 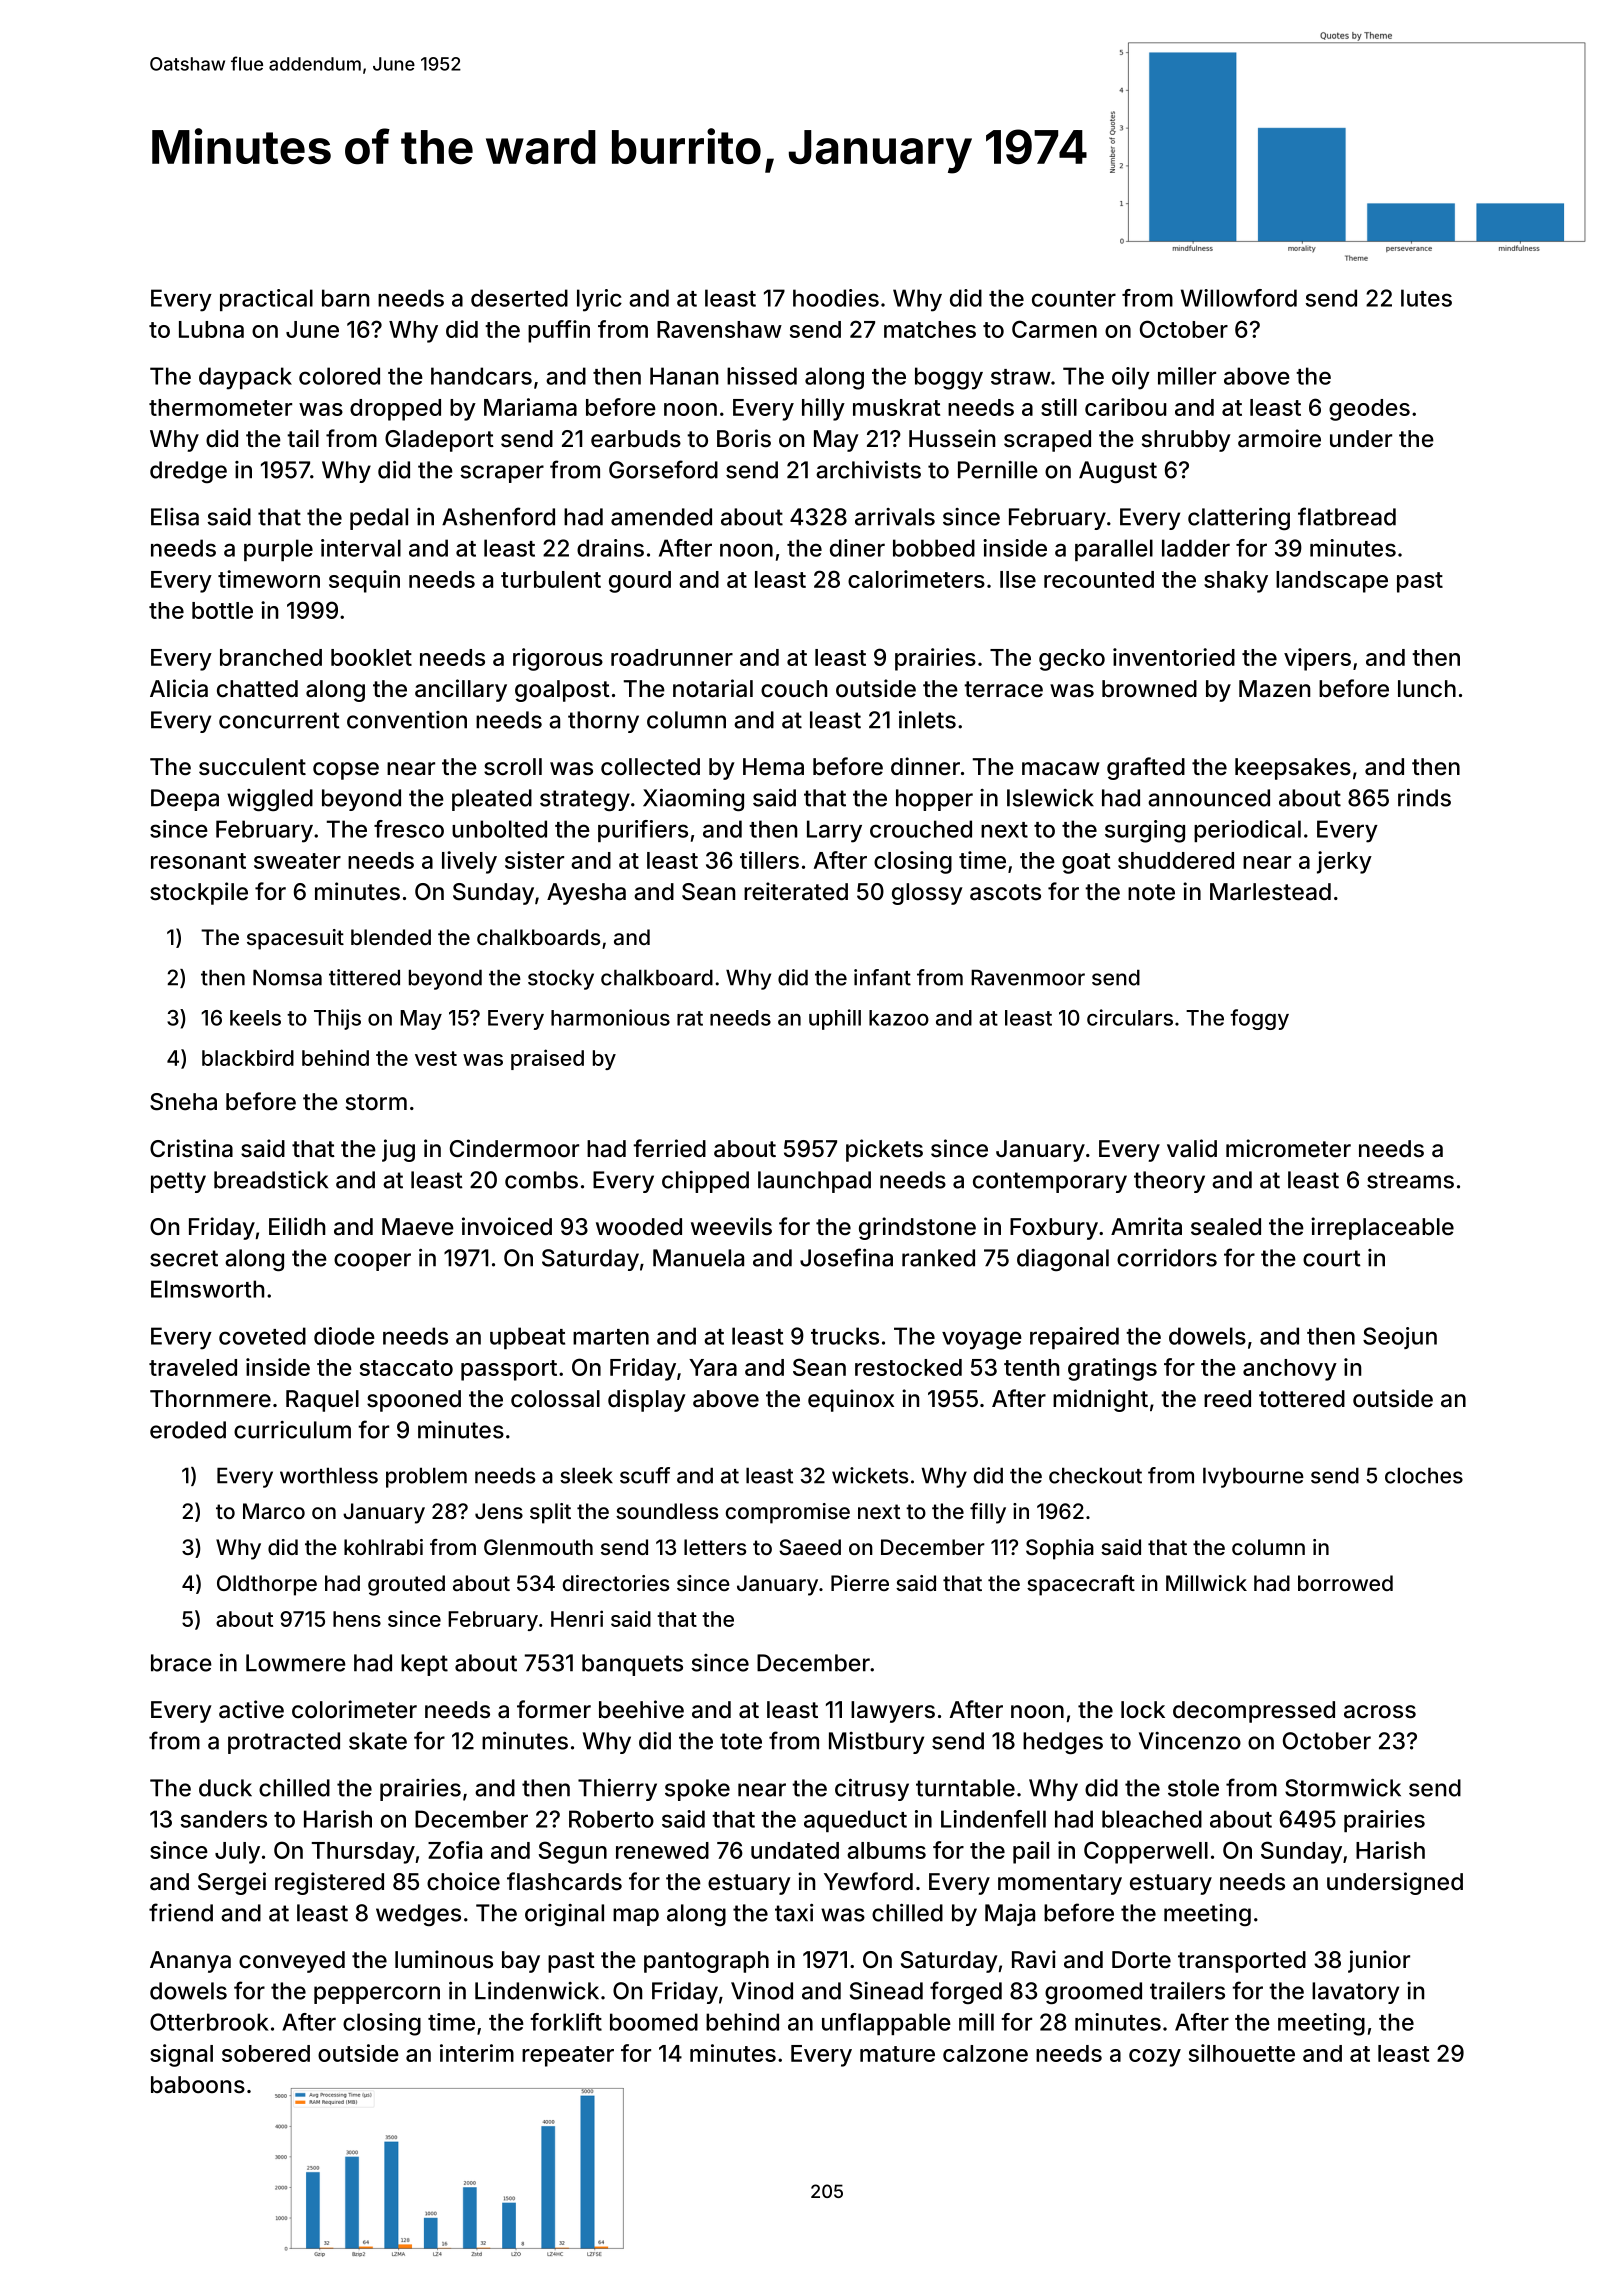 What do you see at coordinates (1259, 1019) in the image?
I see `foggy` at bounding box center [1259, 1019].
